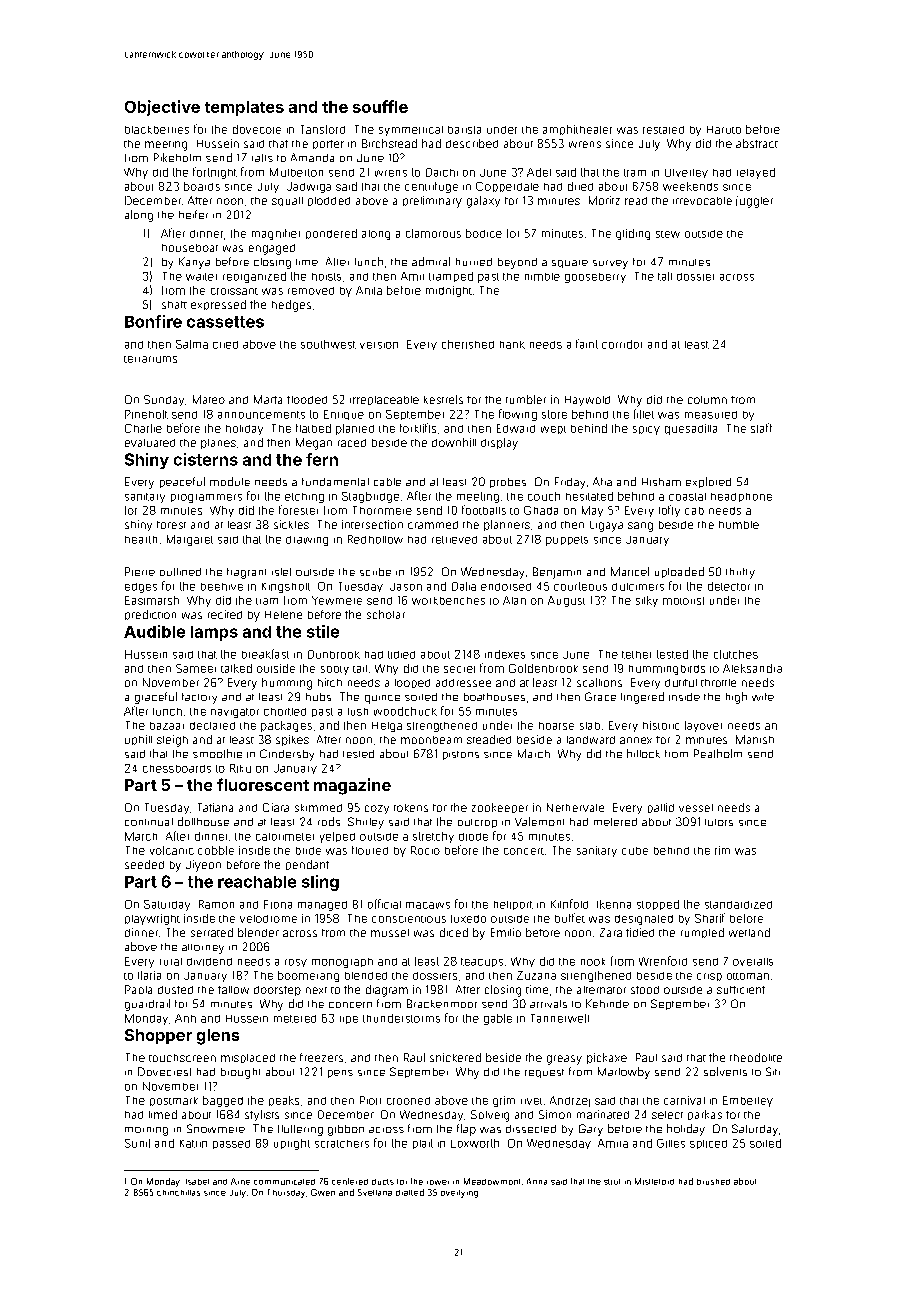 The image size is (908, 1316). I want to click on Siti, so click(773, 1071).
